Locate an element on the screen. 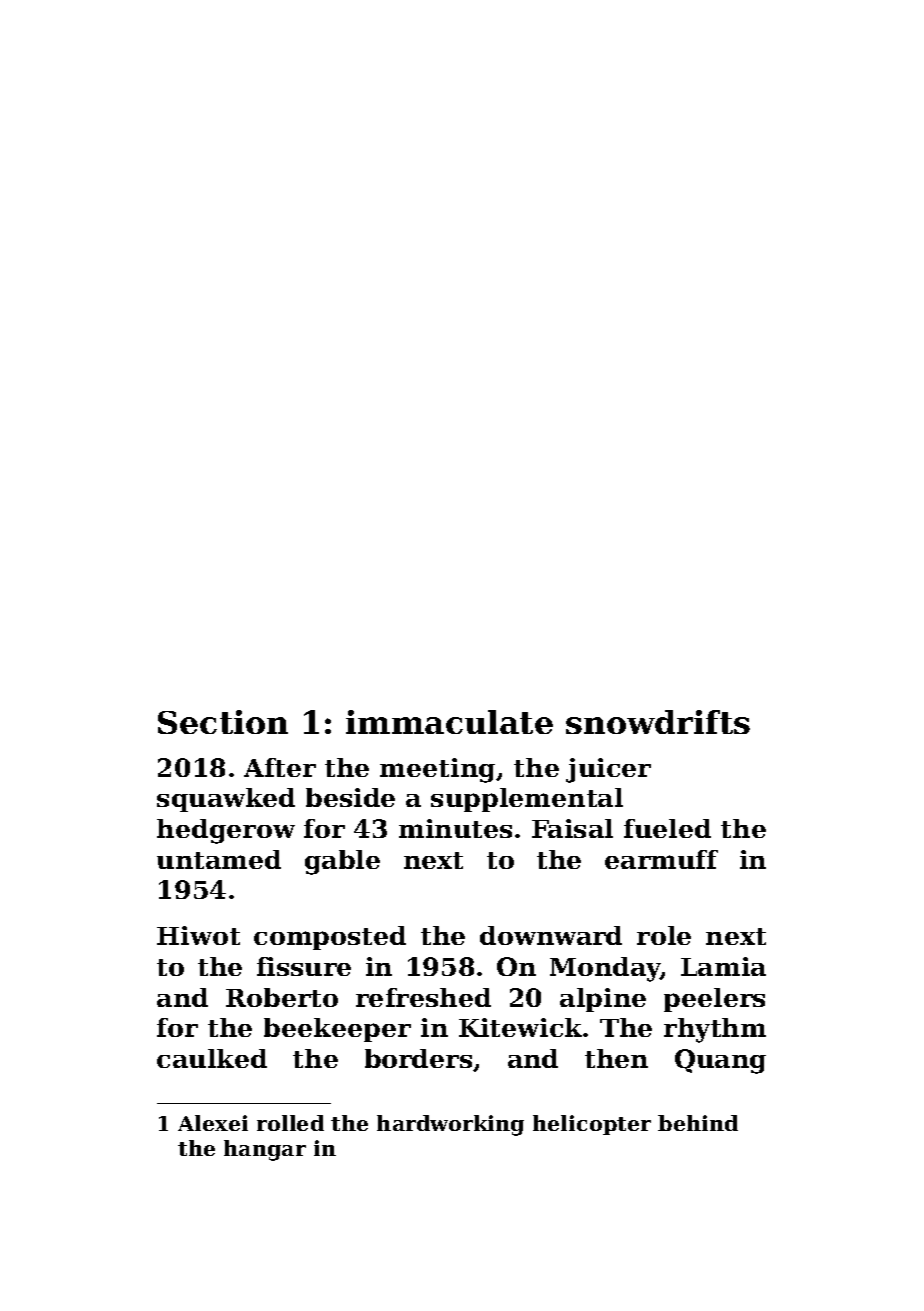 The image size is (924, 1311). immaculate is located at coordinates (449, 722).
